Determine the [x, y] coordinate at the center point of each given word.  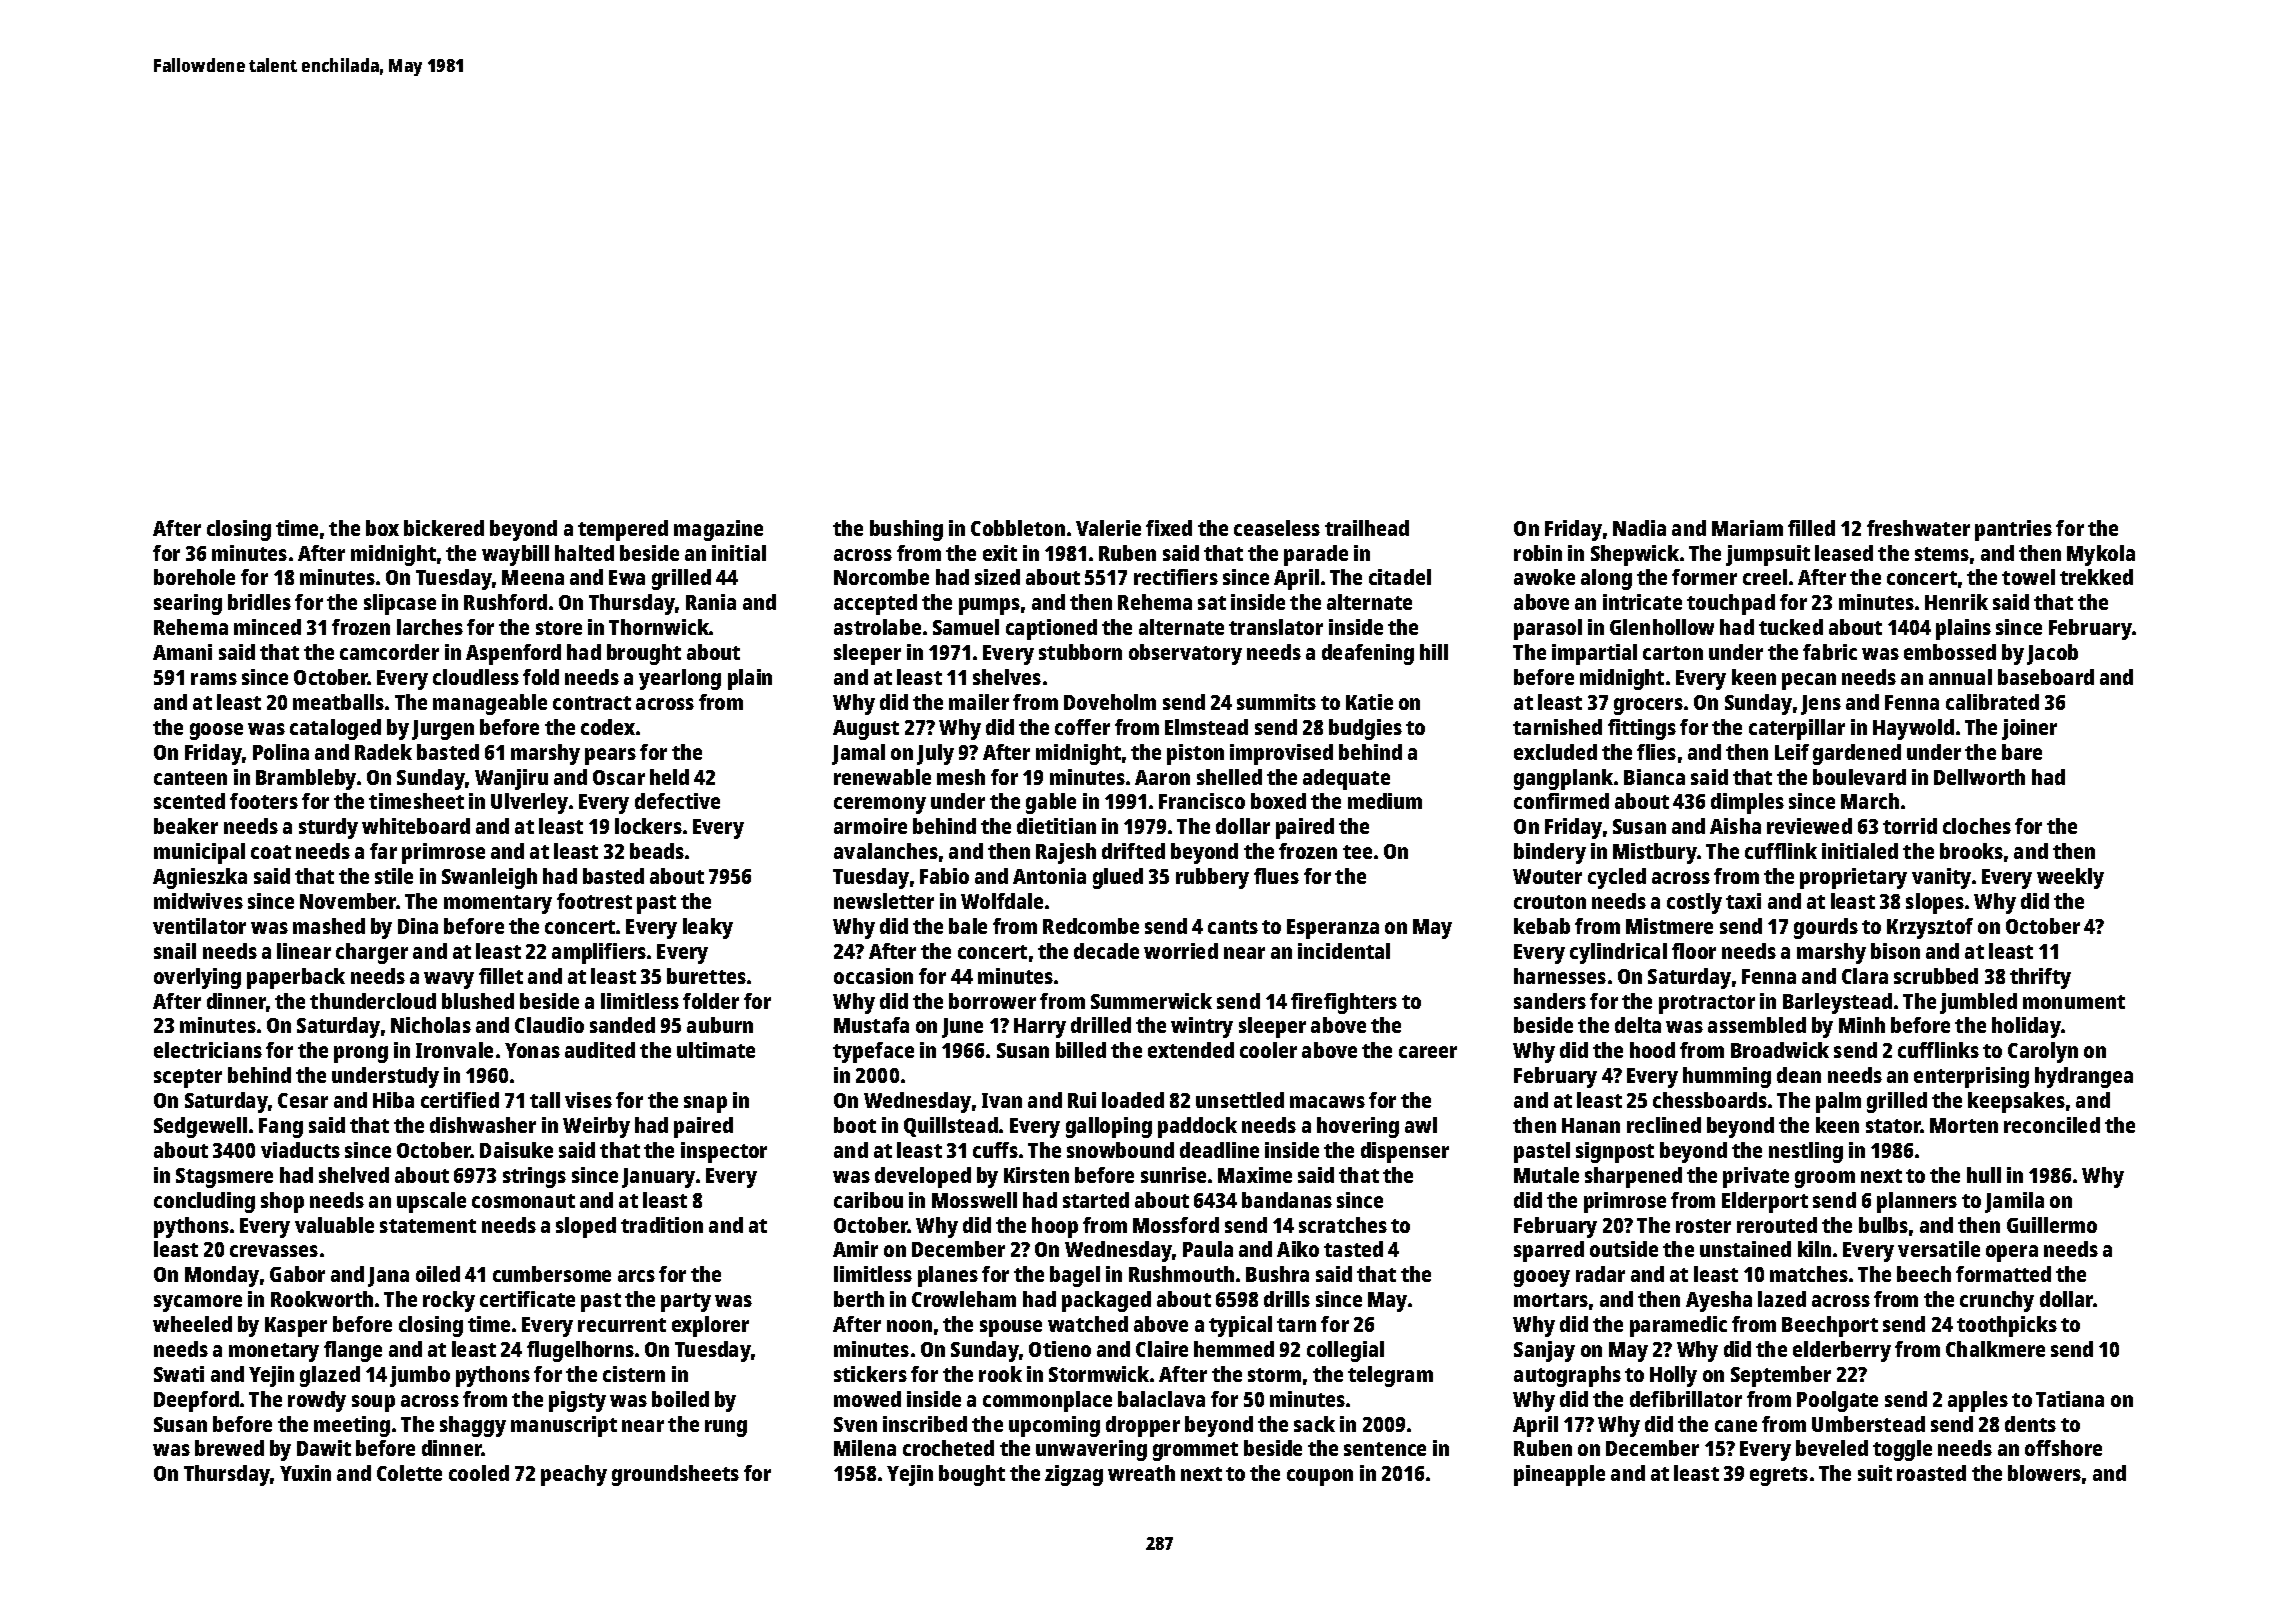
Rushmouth [1181, 1274]
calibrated [1992, 702]
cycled [1617, 878]
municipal [199, 853]
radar [1600, 1274]
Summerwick [1151, 1001]
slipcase [400, 604]
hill [1434, 652]
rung [726, 1428]
